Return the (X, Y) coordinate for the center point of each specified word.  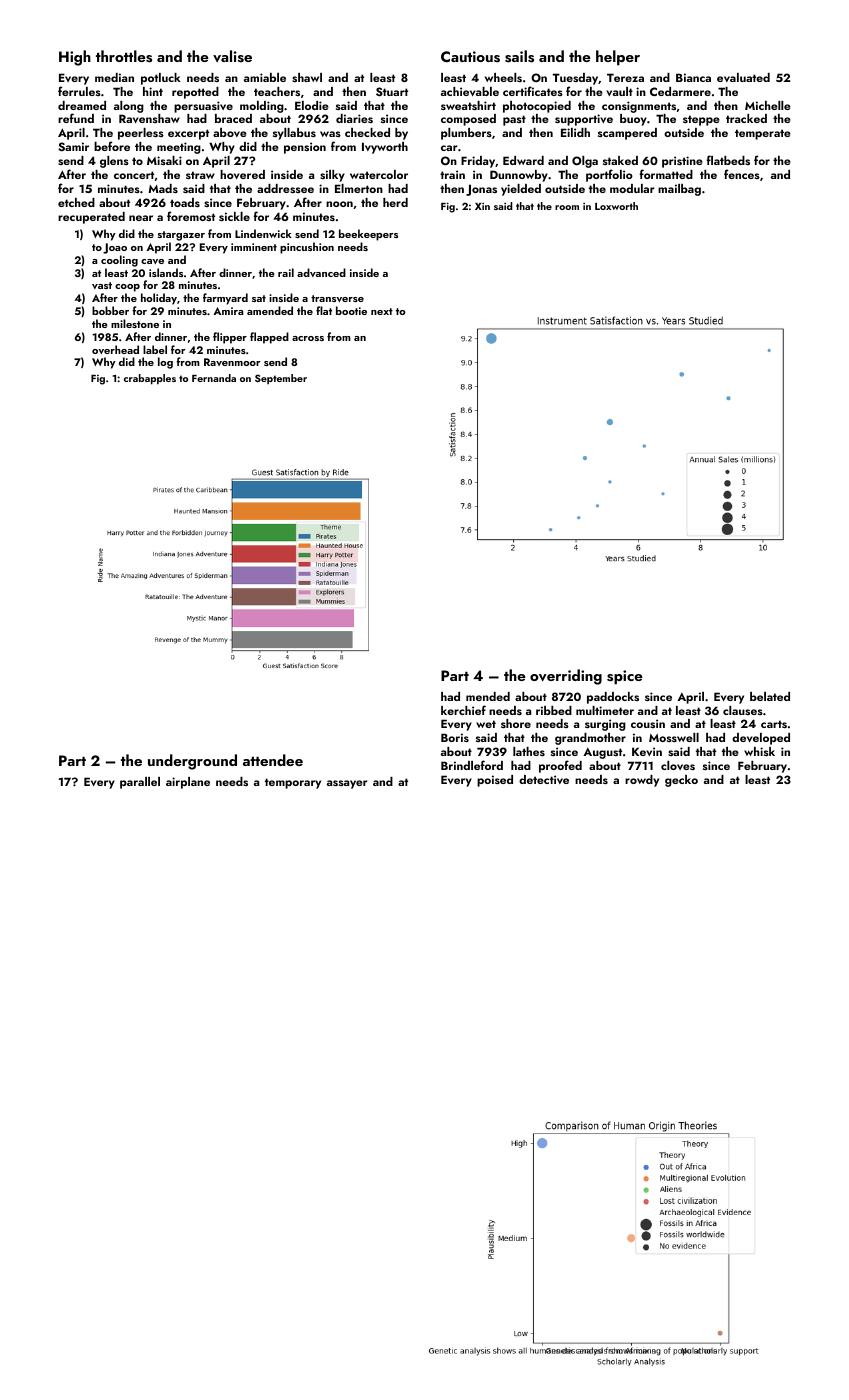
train (452, 174)
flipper (230, 338)
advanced (321, 272)
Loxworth (616, 206)
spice (624, 677)
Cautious (470, 57)
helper (618, 58)
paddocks (613, 698)
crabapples (150, 379)
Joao (115, 248)
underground (192, 762)
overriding (566, 677)
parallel (140, 783)
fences (742, 174)
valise (232, 56)
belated (770, 696)
